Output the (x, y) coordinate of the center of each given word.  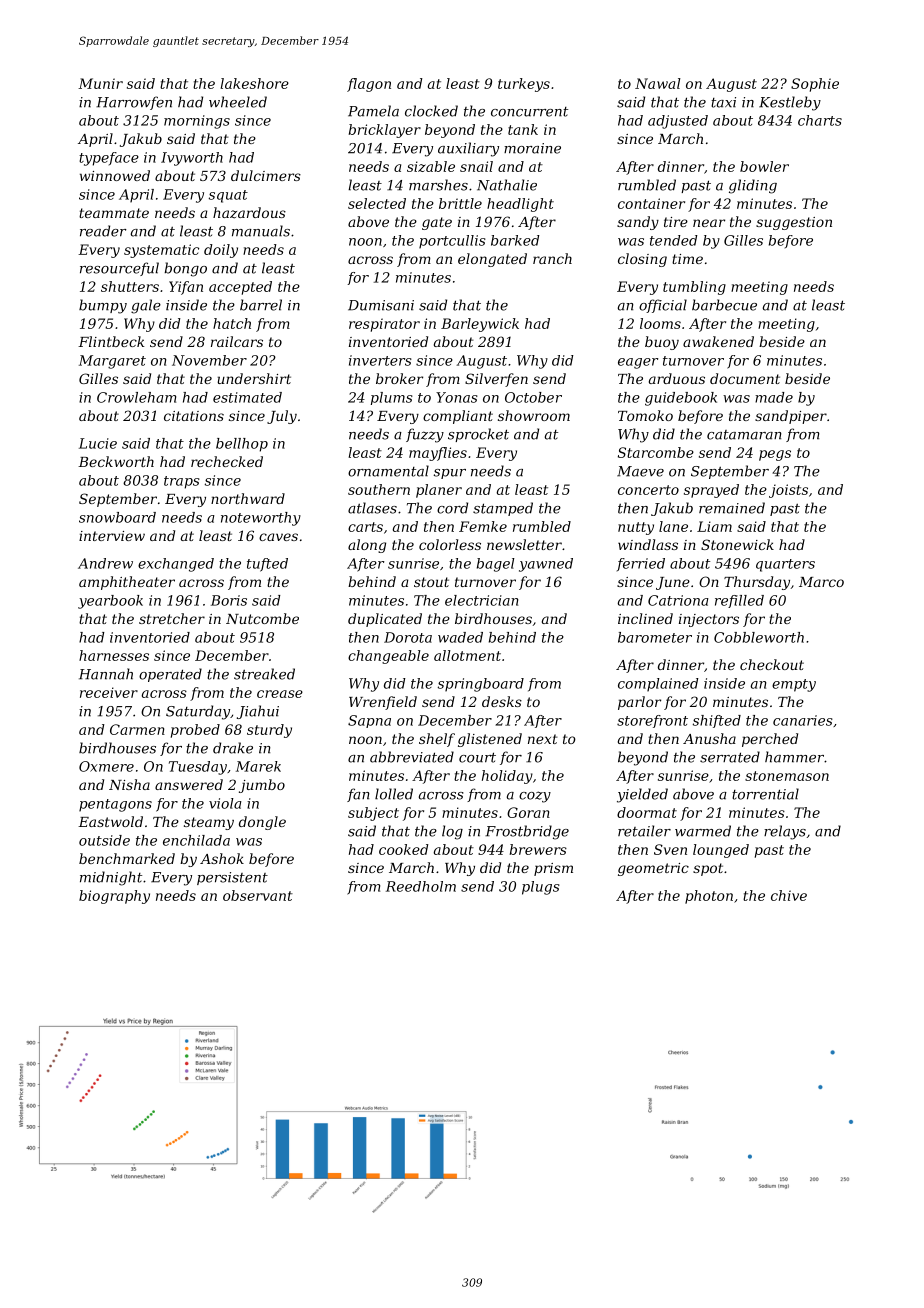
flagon (369, 85)
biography (114, 897)
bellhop (242, 445)
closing (642, 260)
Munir (100, 83)
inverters (380, 360)
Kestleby (790, 103)
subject (373, 814)
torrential (765, 794)
